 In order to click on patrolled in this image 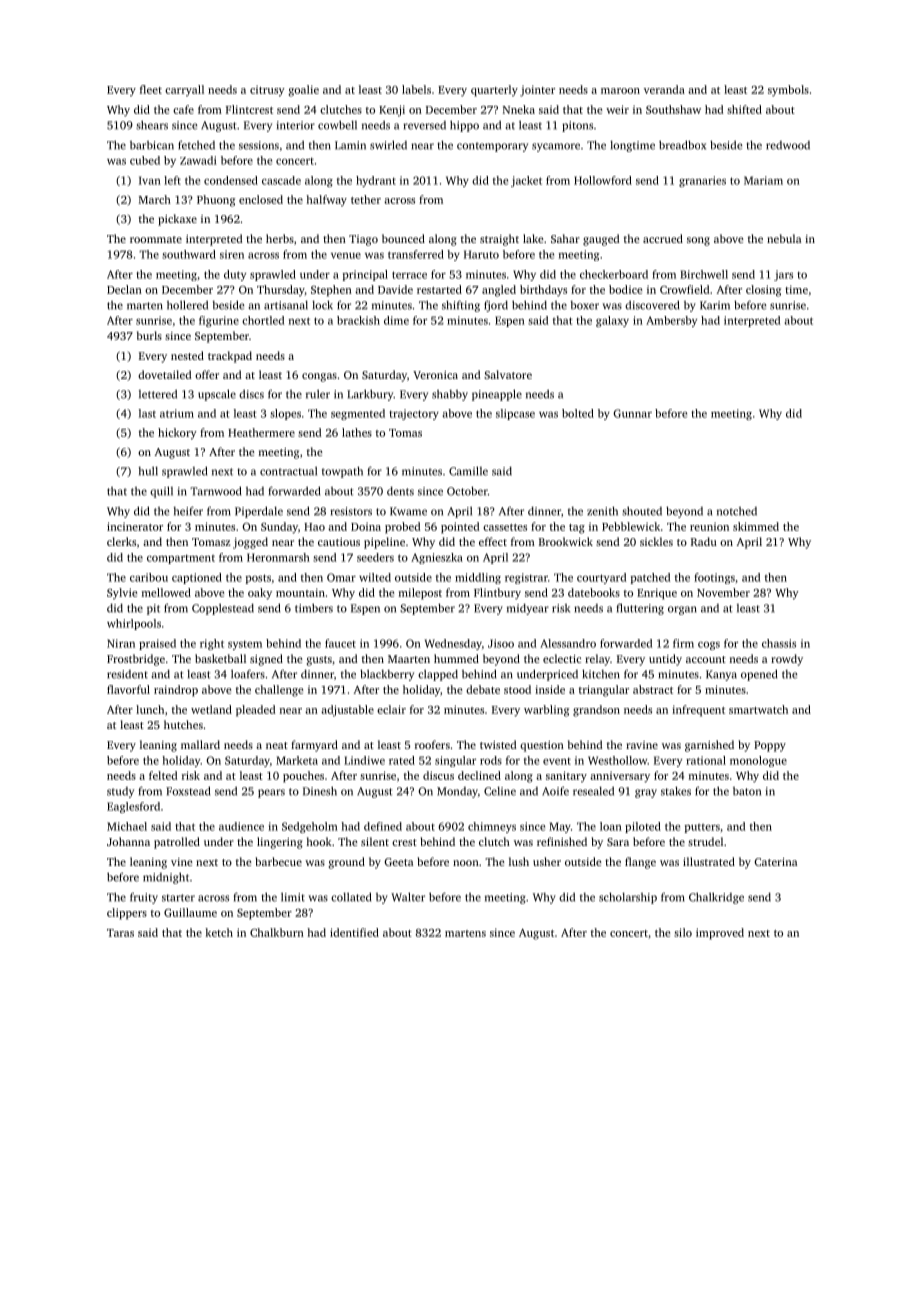, I will do `click(177, 843)`.
